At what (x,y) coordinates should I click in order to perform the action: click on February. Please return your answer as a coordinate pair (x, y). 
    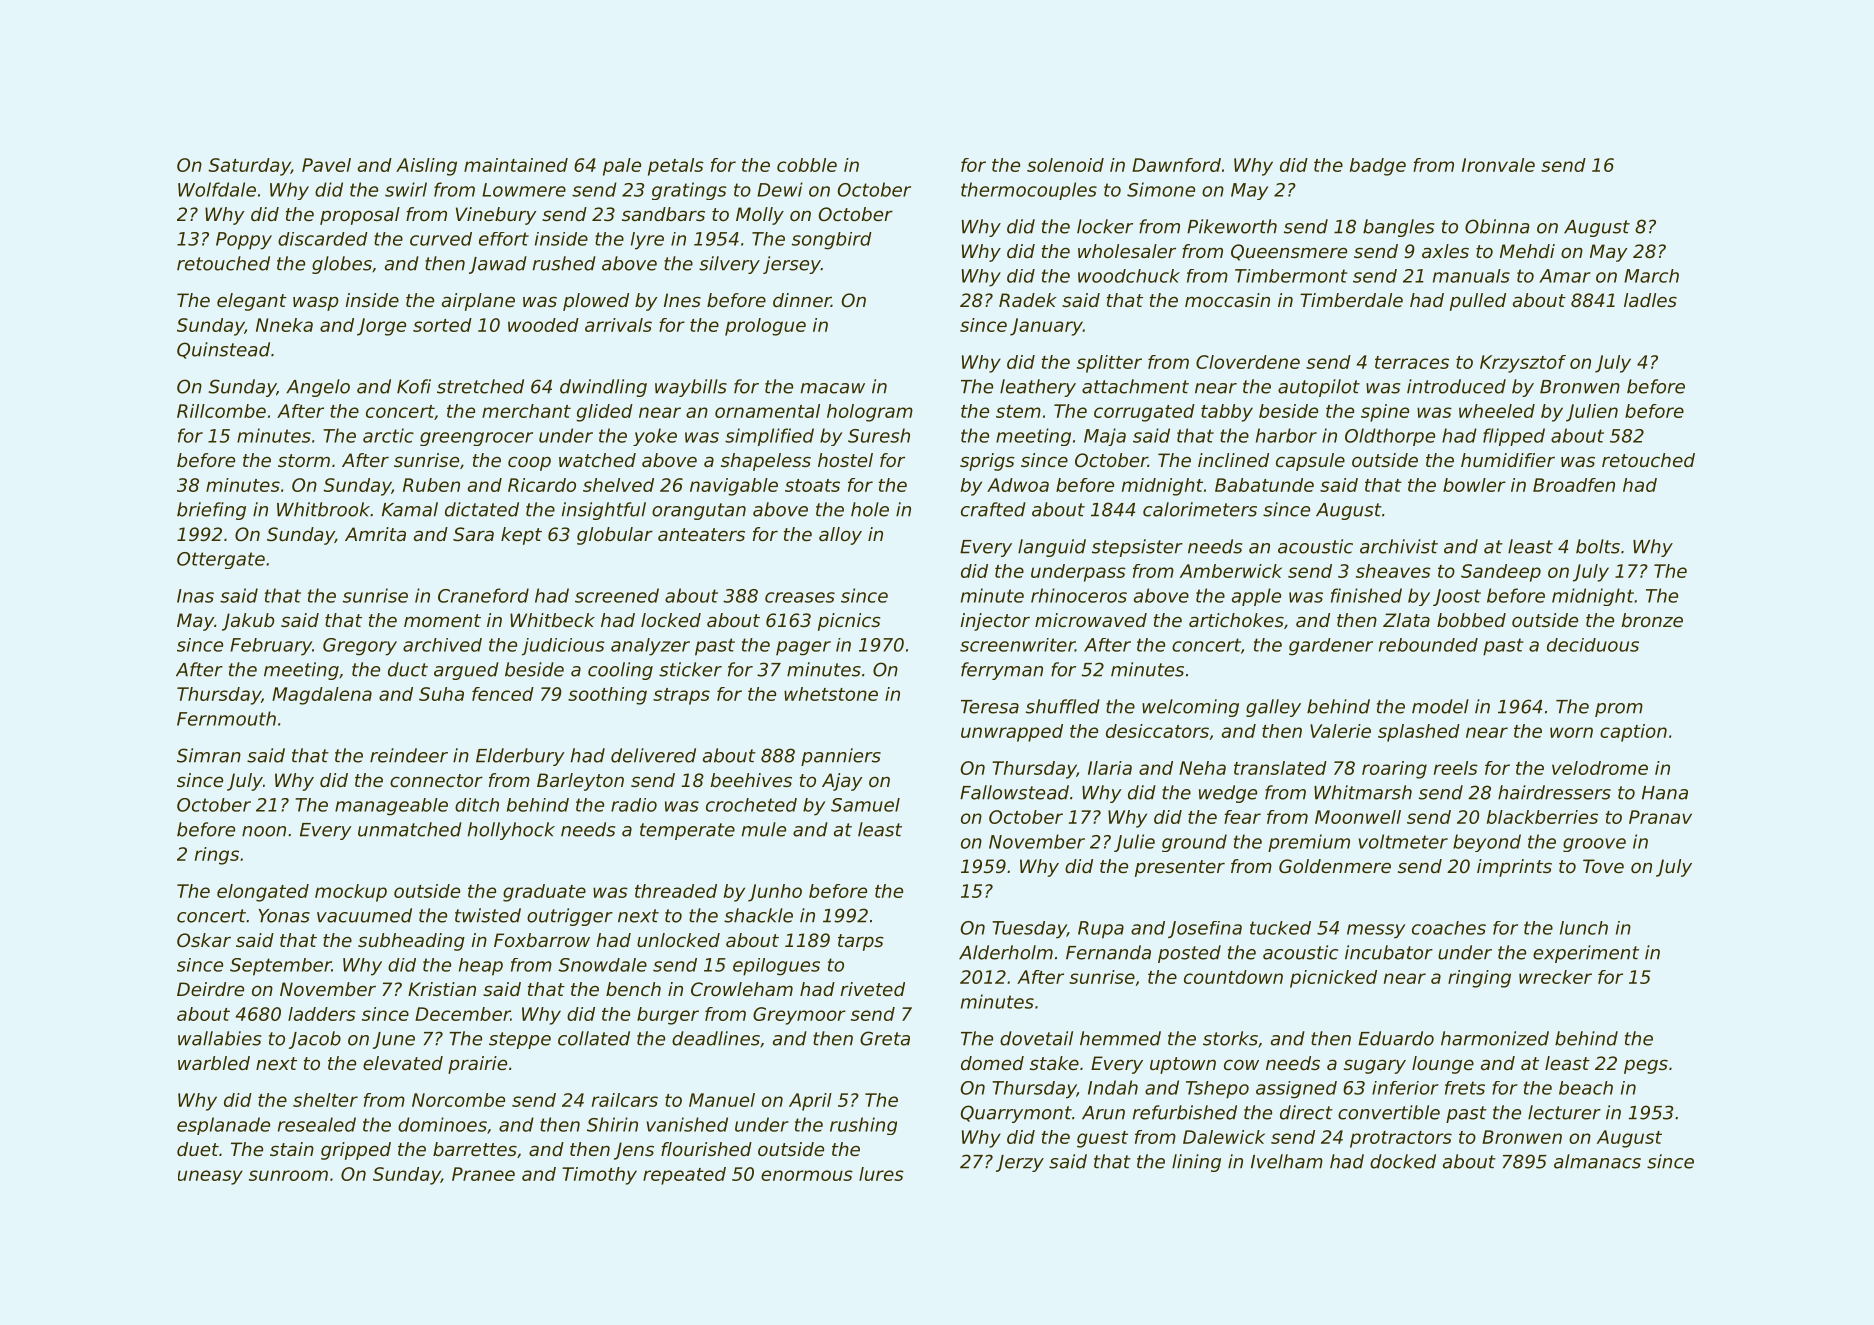
    Looking at the image, I should click on (271, 647).
